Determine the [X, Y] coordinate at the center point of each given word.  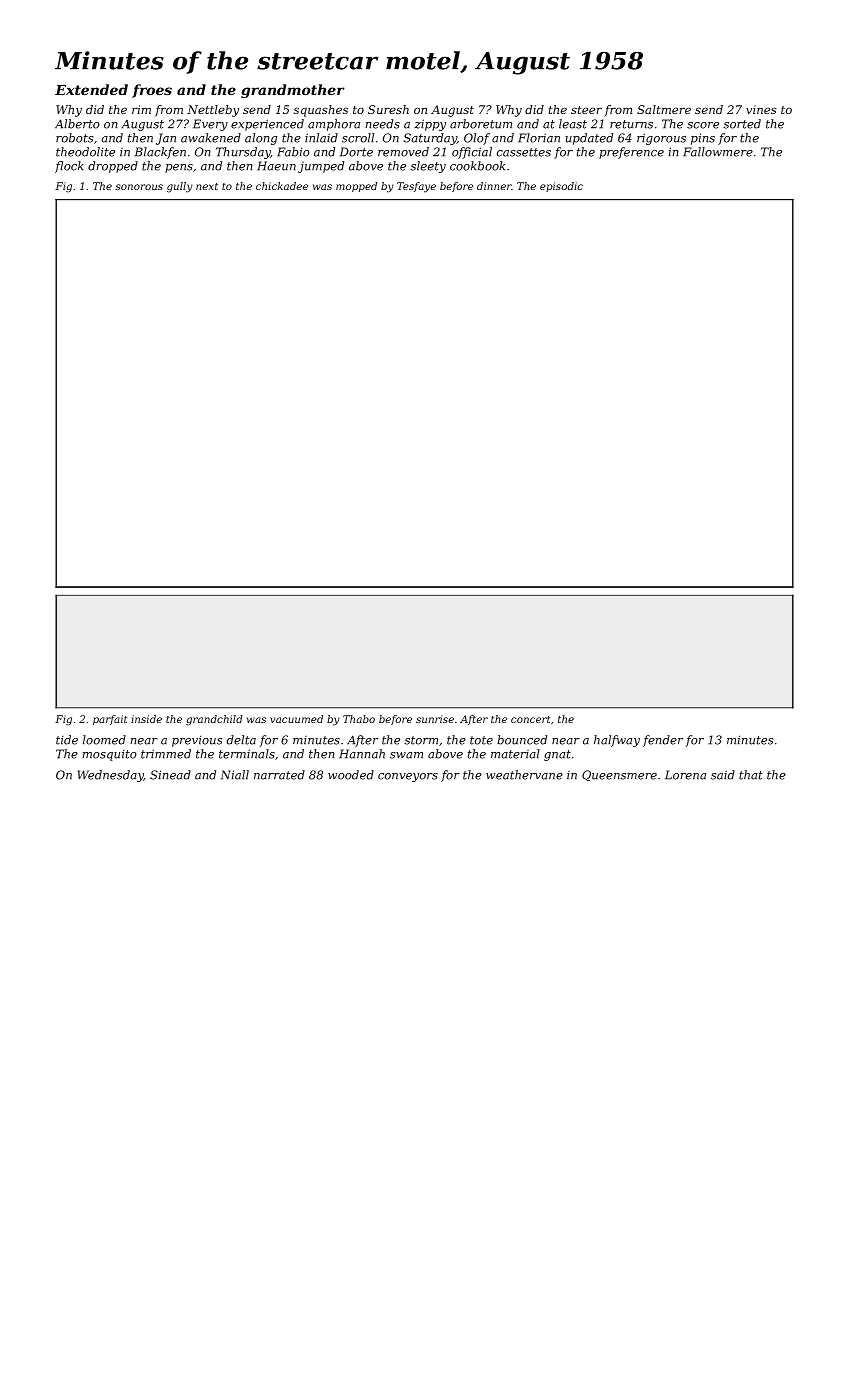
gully [180, 187]
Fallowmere [718, 152]
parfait [110, 720]
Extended [91, 89]
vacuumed [296, 719]
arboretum [481, 124]
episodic [561, 187]
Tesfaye [416, 187]
